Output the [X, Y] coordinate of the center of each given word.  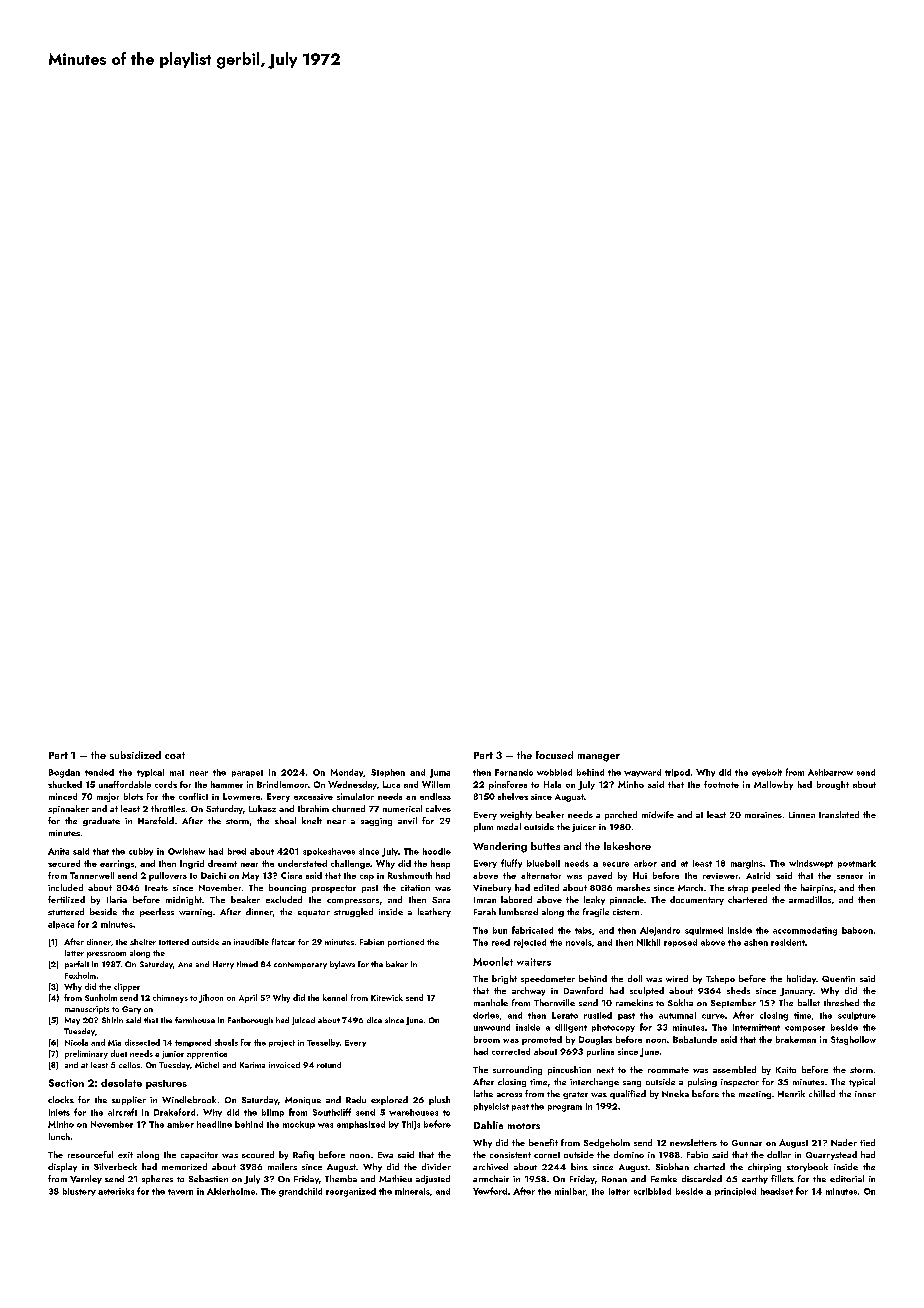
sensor [850, 877]
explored [389, 1100]
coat [175, 755]
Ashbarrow [830, 772]
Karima [252, 1065]
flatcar [283, 941]
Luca [391, 784]
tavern [180, 1192]
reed [501, 942]
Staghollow [853, 1040]
